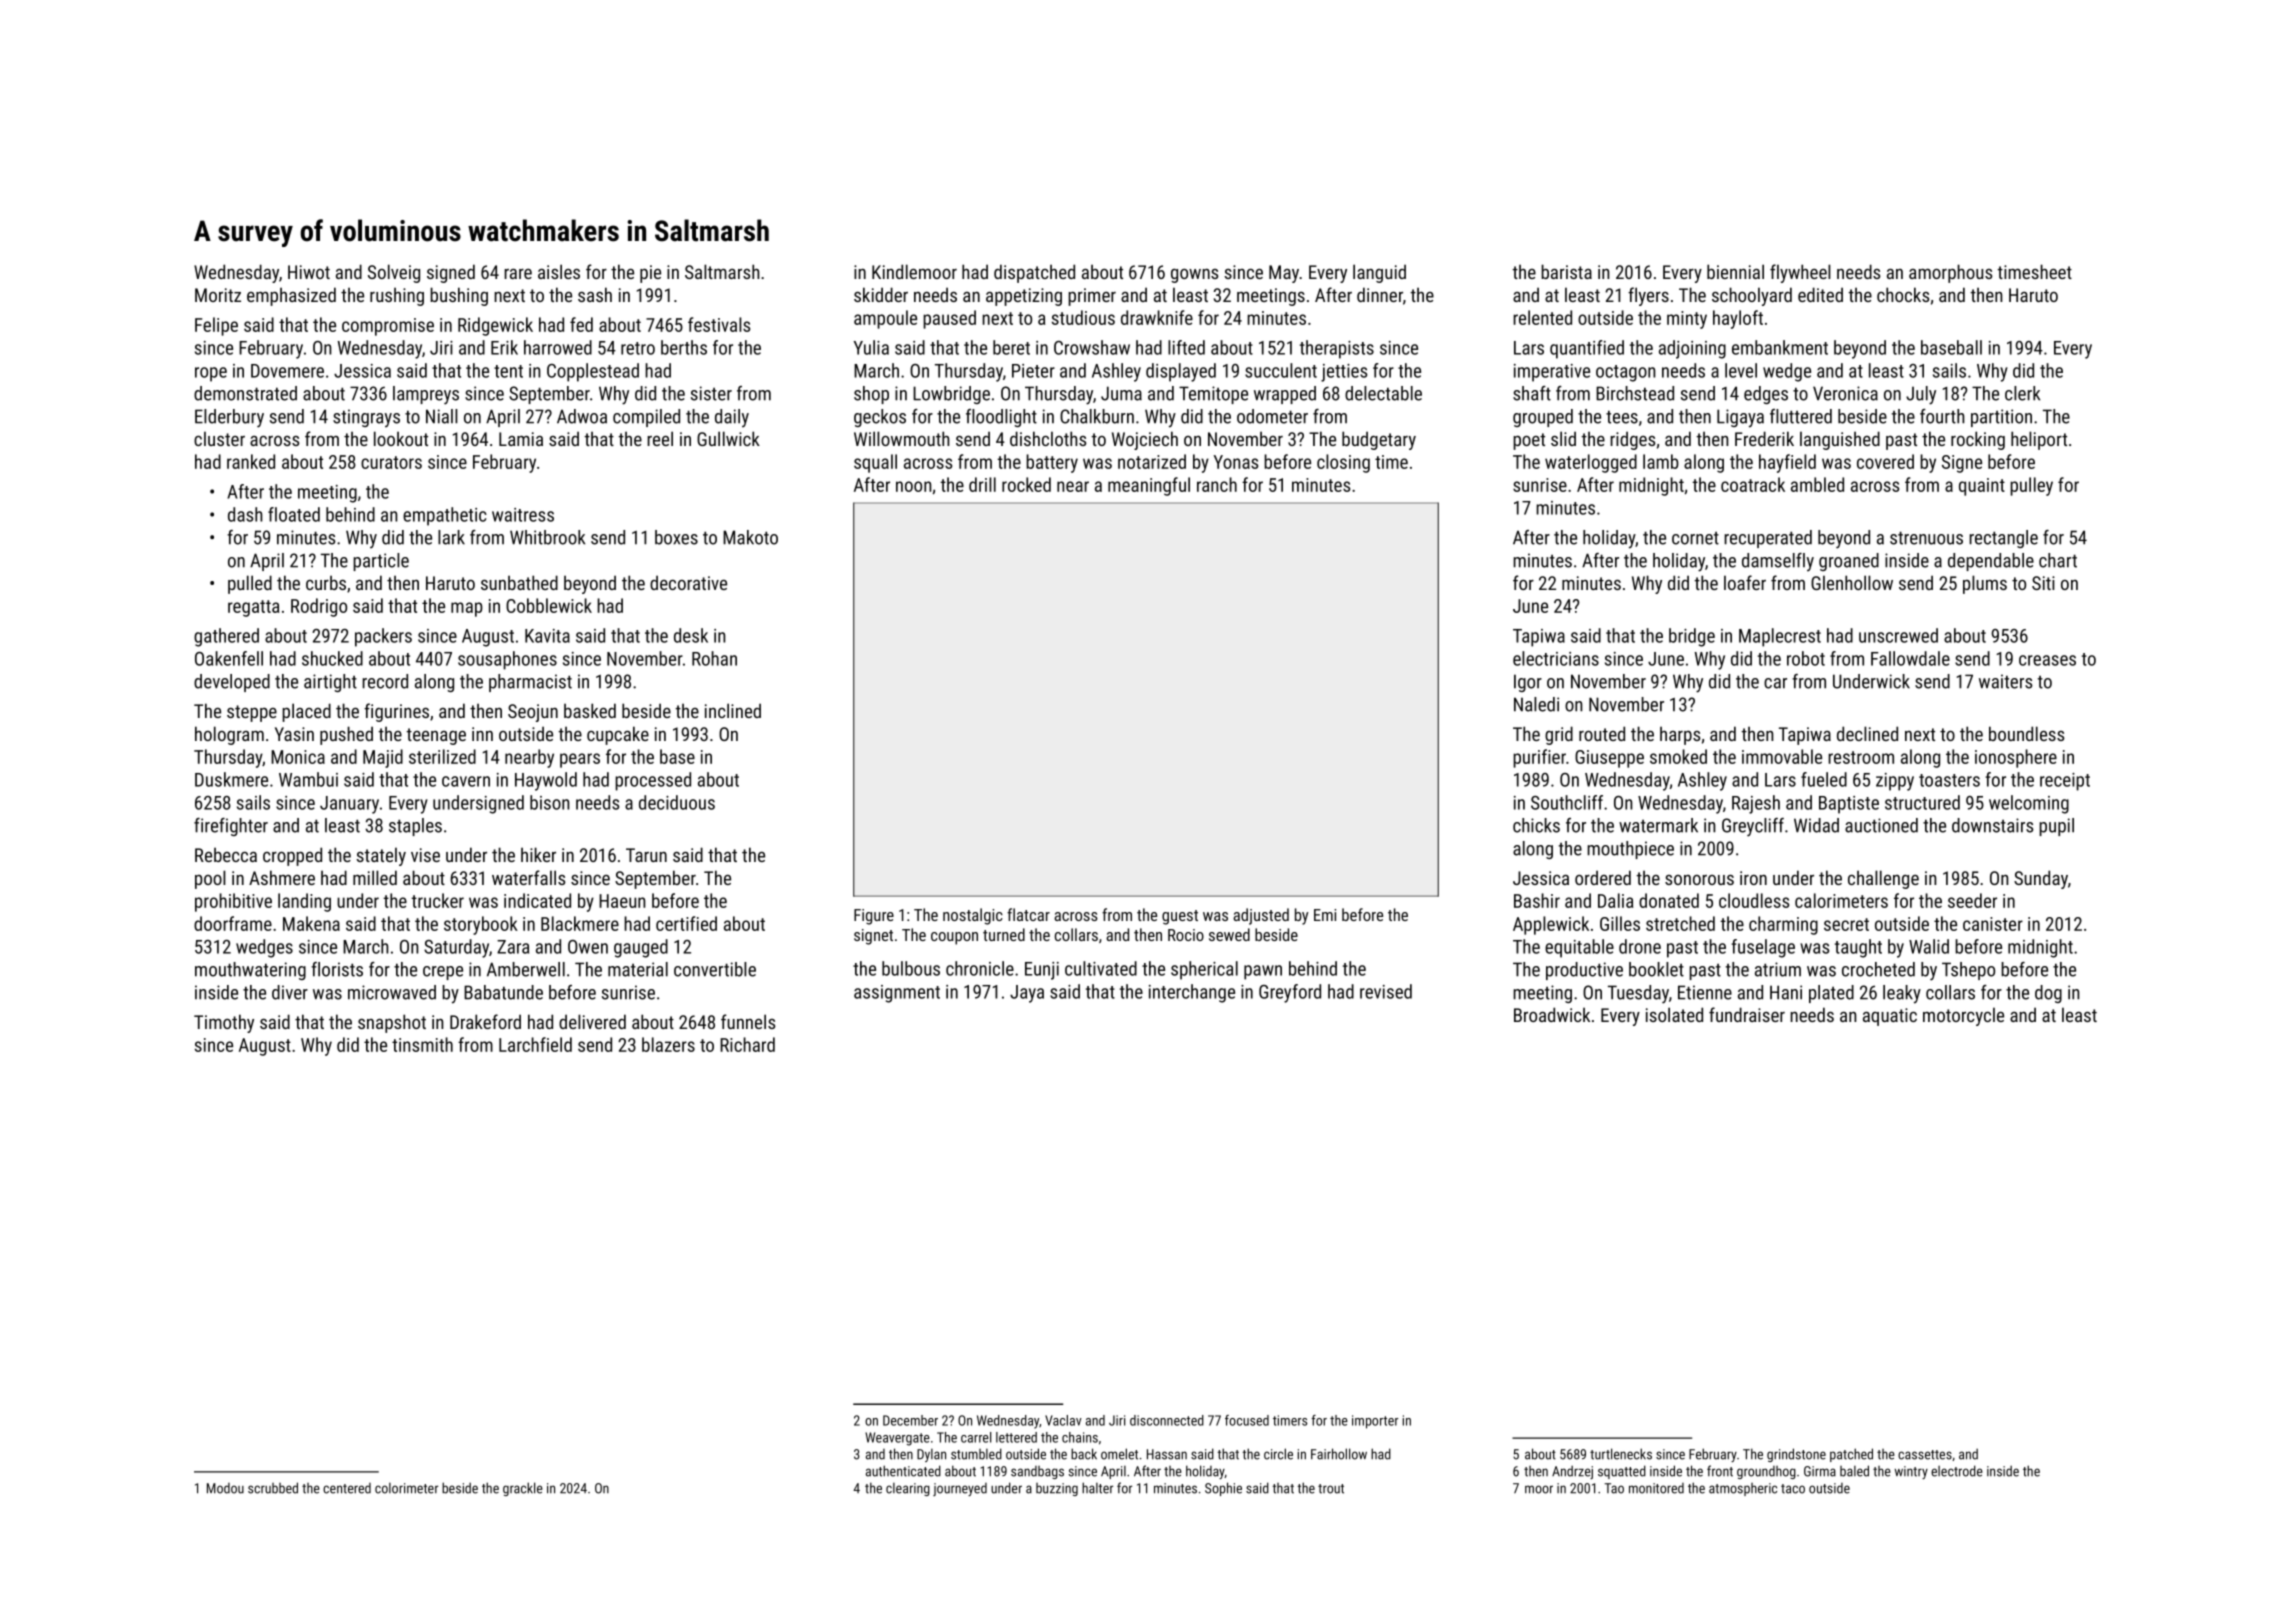 This page has height=1620, width=2292. Describe the element at coordinates (1528, 683) in the page. I see `Igor` at that location.
